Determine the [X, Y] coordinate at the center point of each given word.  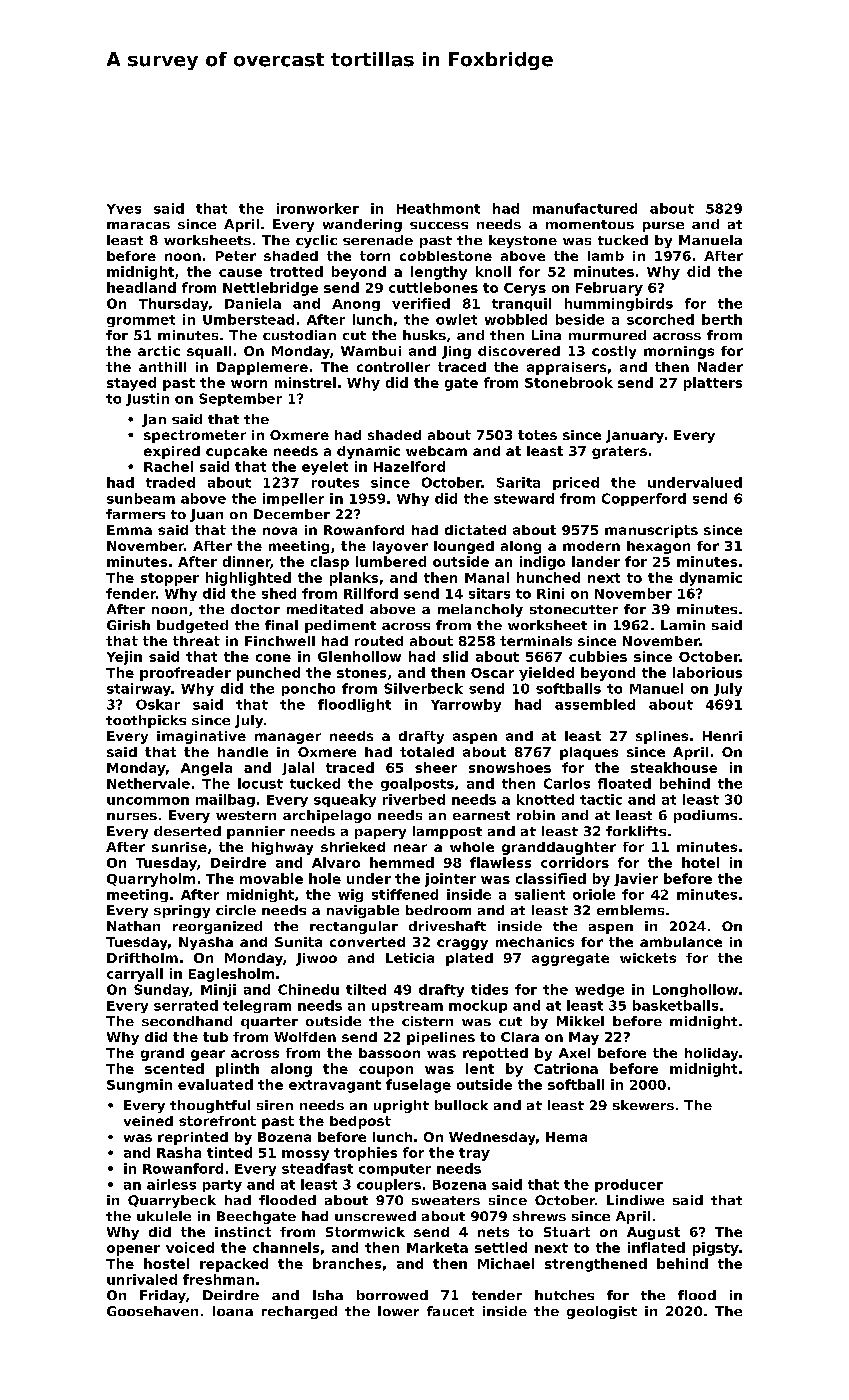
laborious [707, 672]
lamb [606, 256]
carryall [135, 975]
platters [713, 384]
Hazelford [409, 466]
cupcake [236, 452]
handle [243, 752]
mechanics [535, 942]
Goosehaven [152, 1311]
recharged [299, 1312]
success [439, 225]
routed [379, 641]
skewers [643, 1105]
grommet [141, 321]
